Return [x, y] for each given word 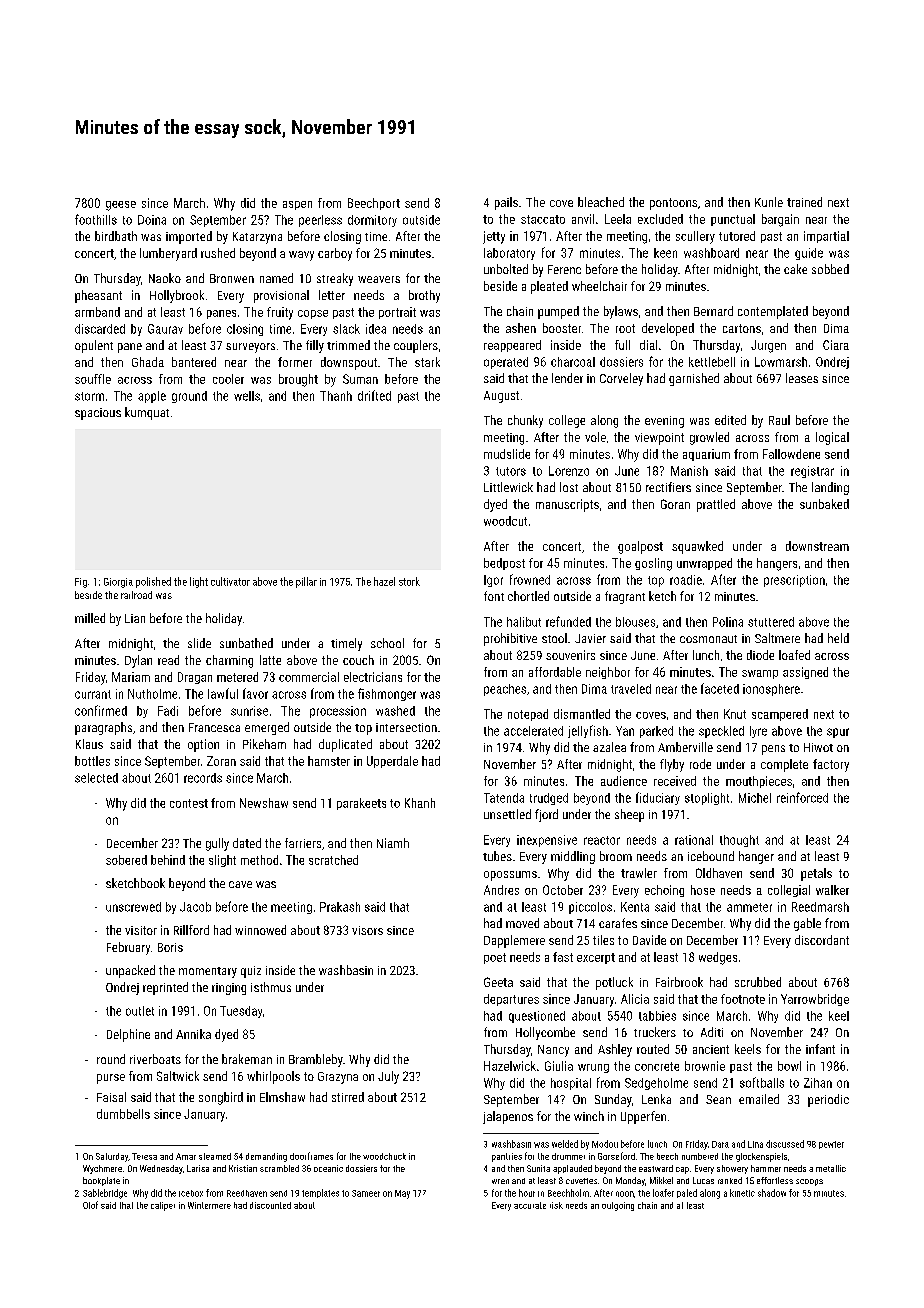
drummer [568, 1156]
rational [694, 840]
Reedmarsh [820, 907]
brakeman [247, 1059]
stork [409, 581]
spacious [98, 414]
